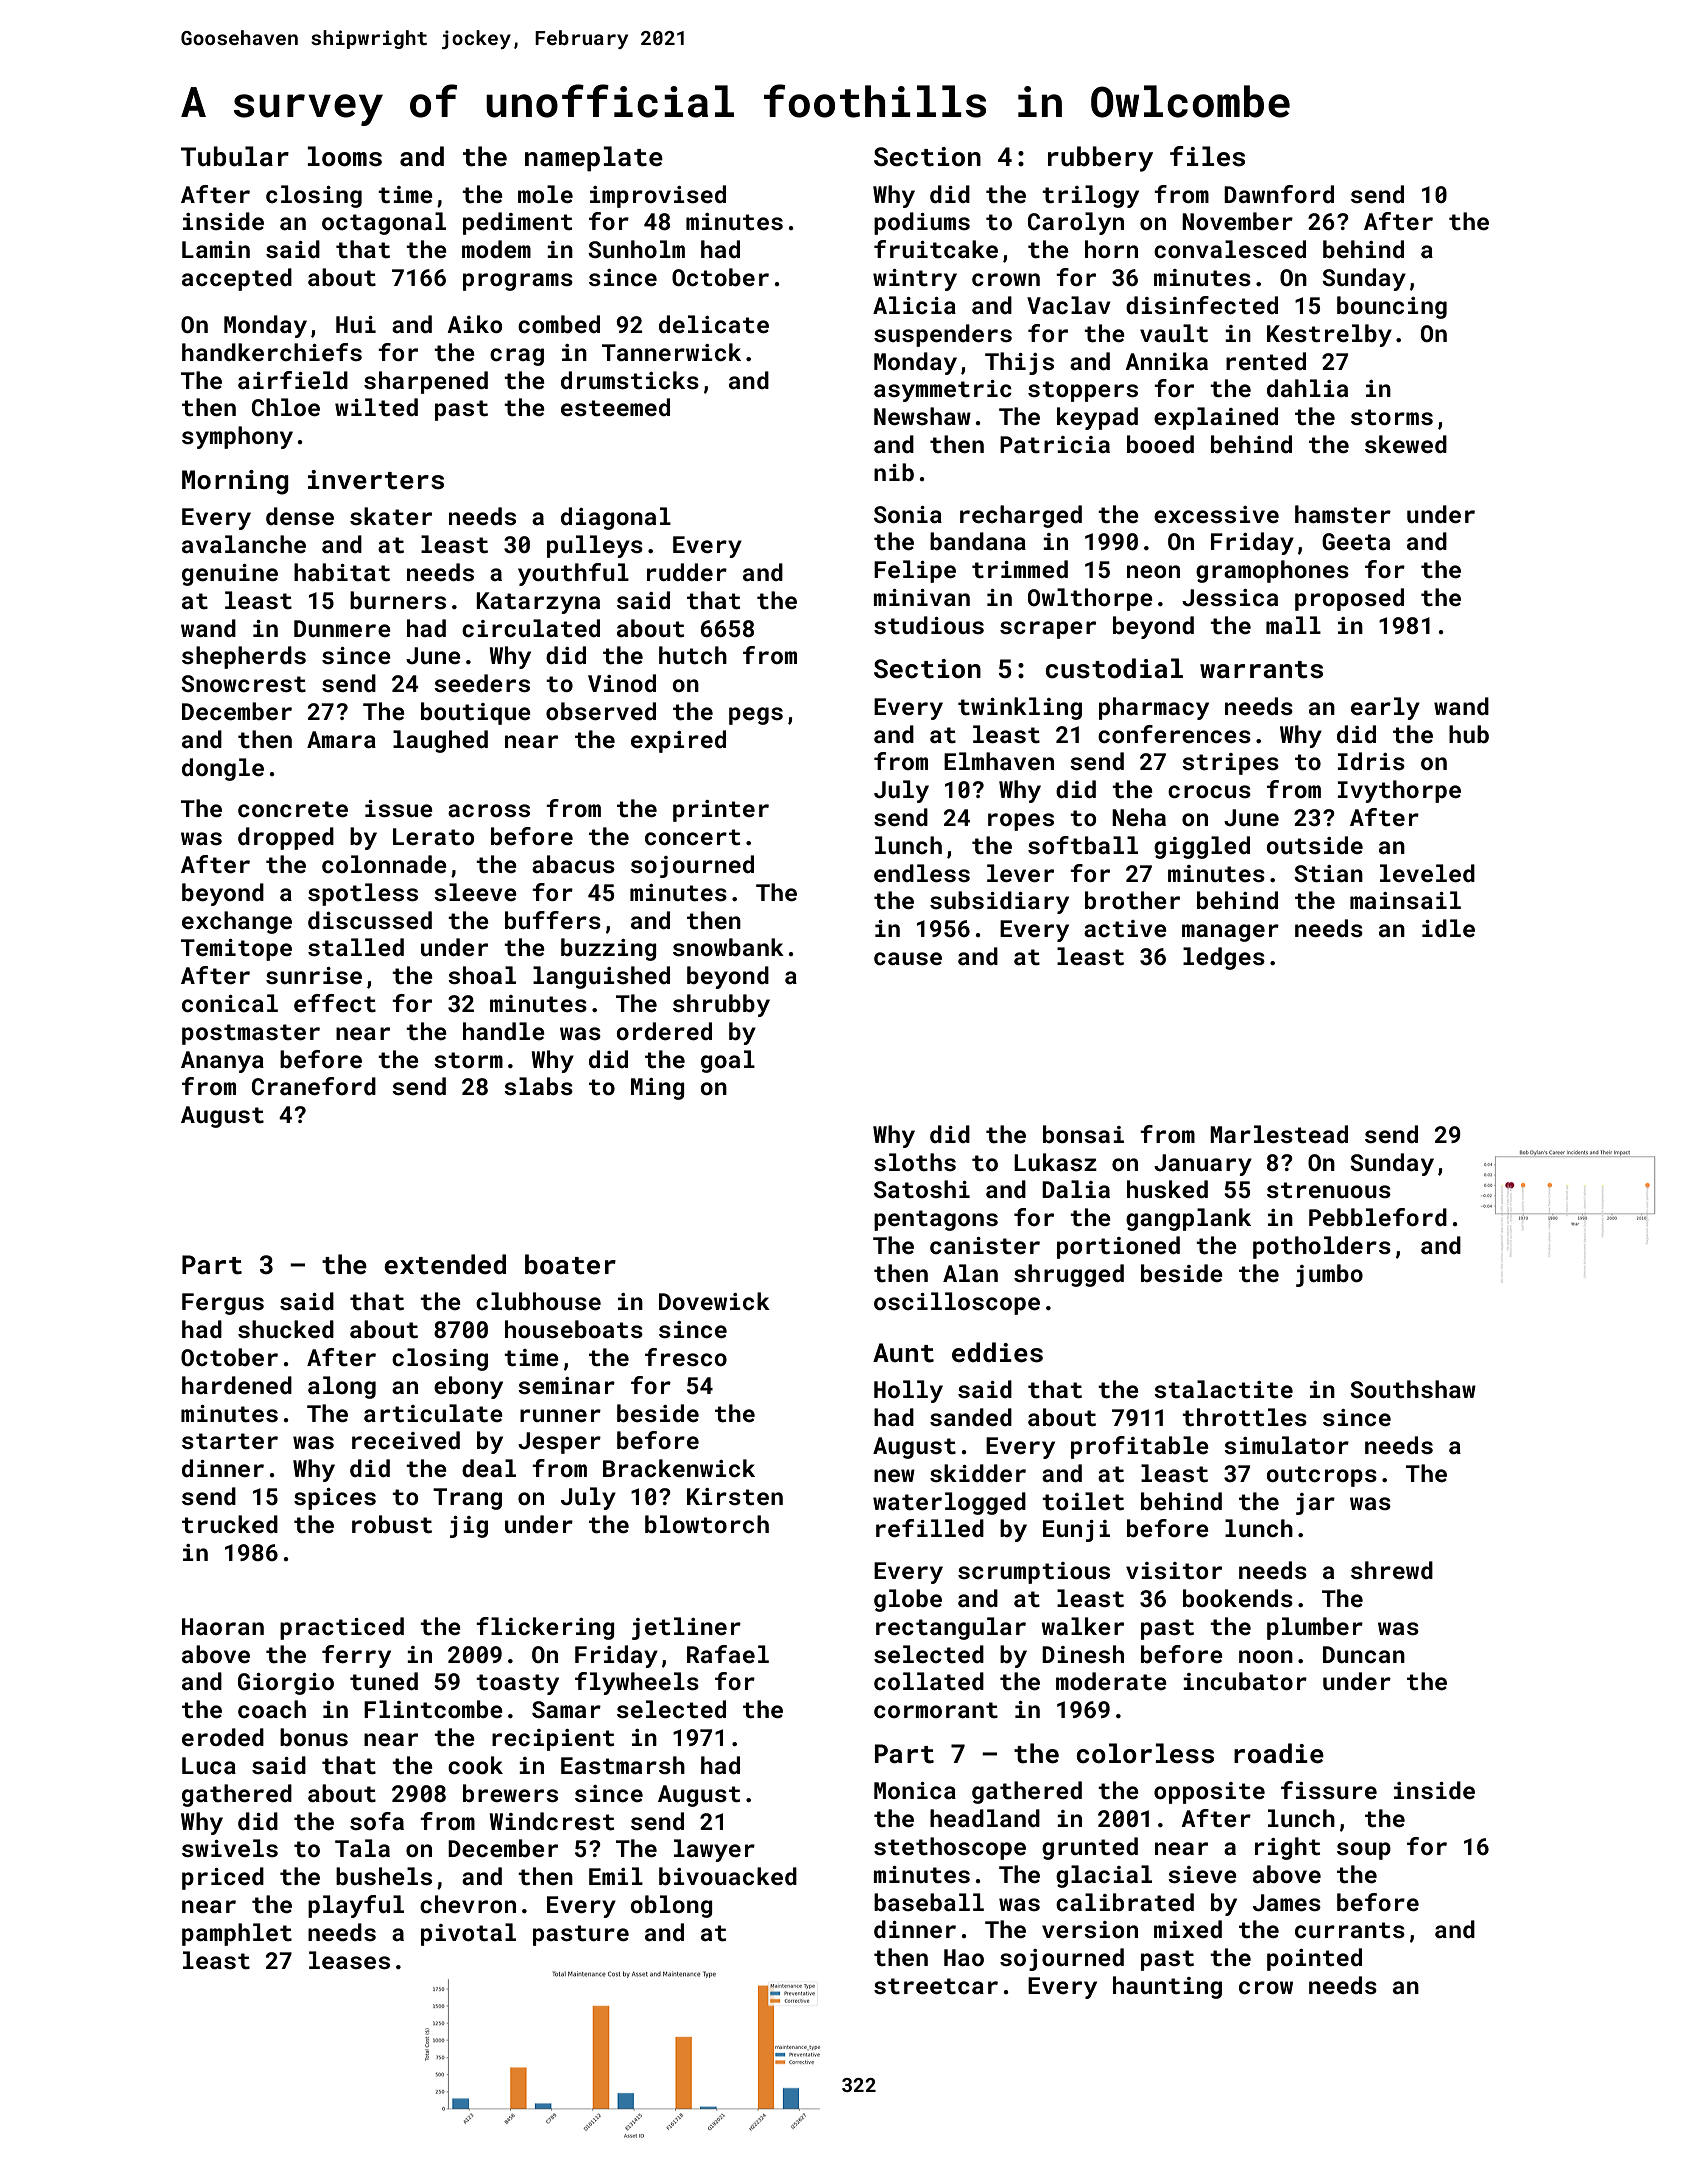 This document has width=1683, height=2178. What do you see at coordinates (1405, 900) in the document?
I see `mainsail` at bounding box center [1405, 900].
